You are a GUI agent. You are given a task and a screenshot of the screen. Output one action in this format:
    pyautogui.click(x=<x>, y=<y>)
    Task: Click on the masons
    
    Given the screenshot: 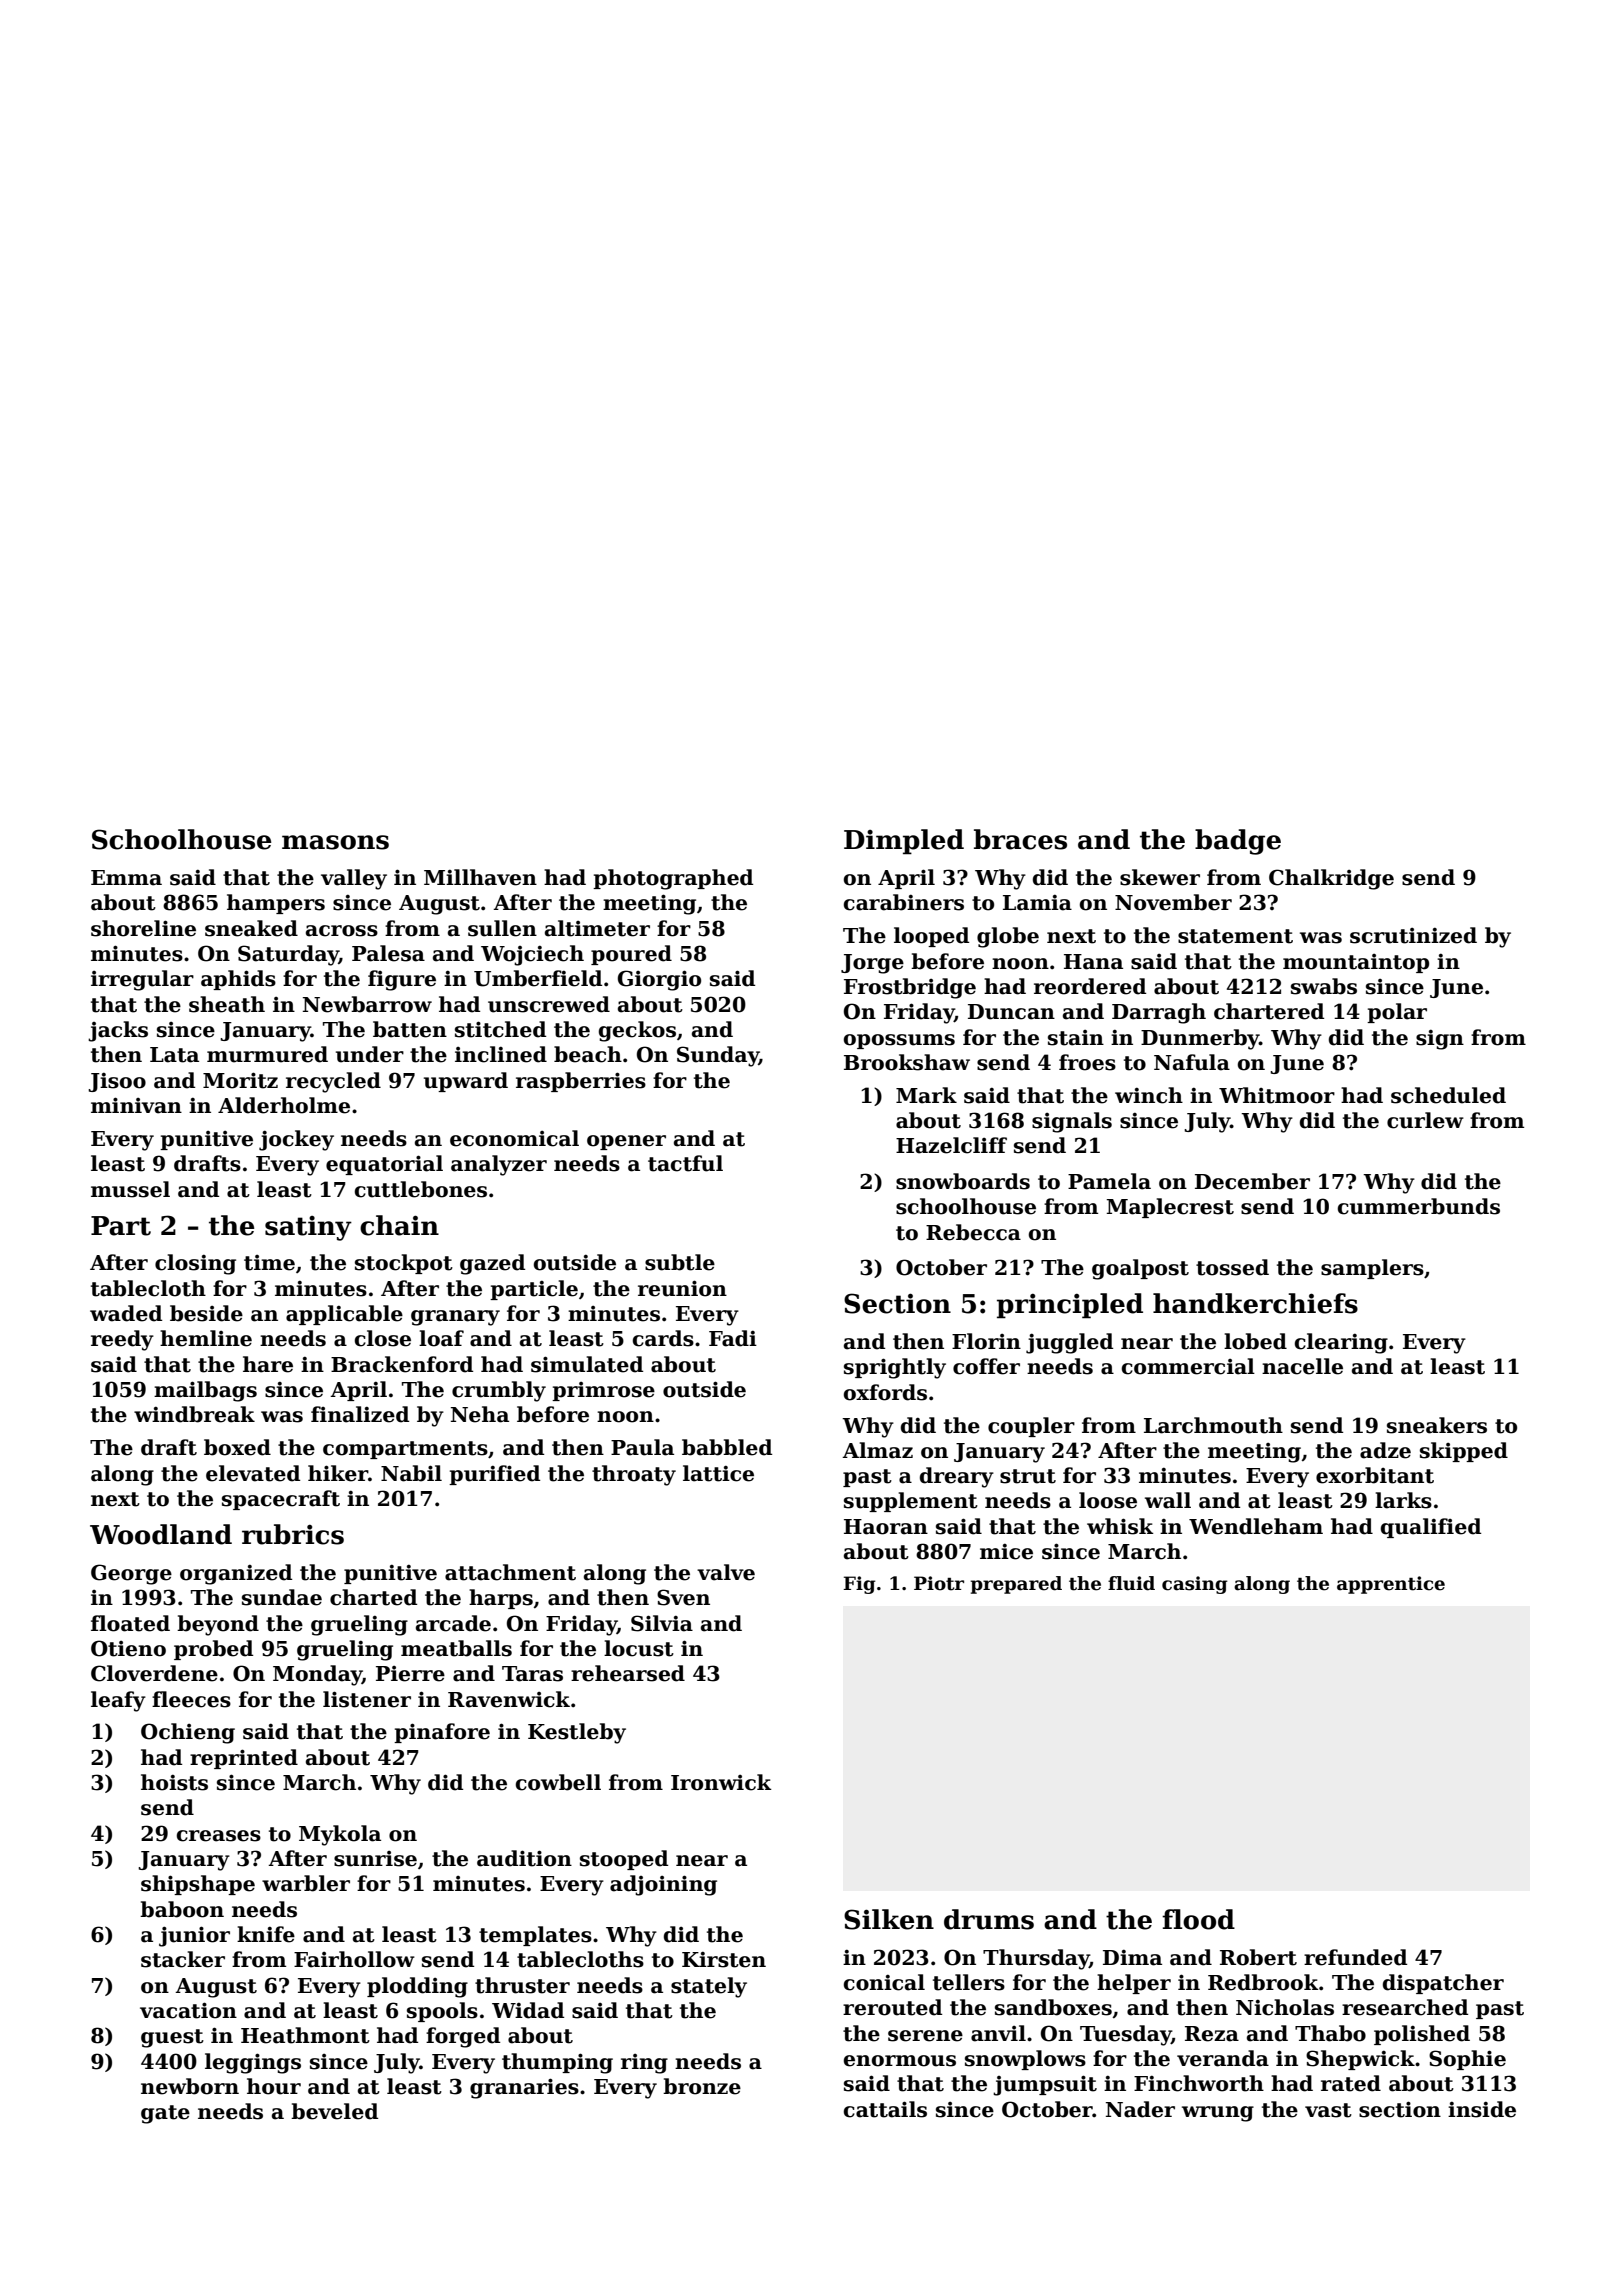 What is the action you would take?
    pyautogui.click(x=335, y=842)
